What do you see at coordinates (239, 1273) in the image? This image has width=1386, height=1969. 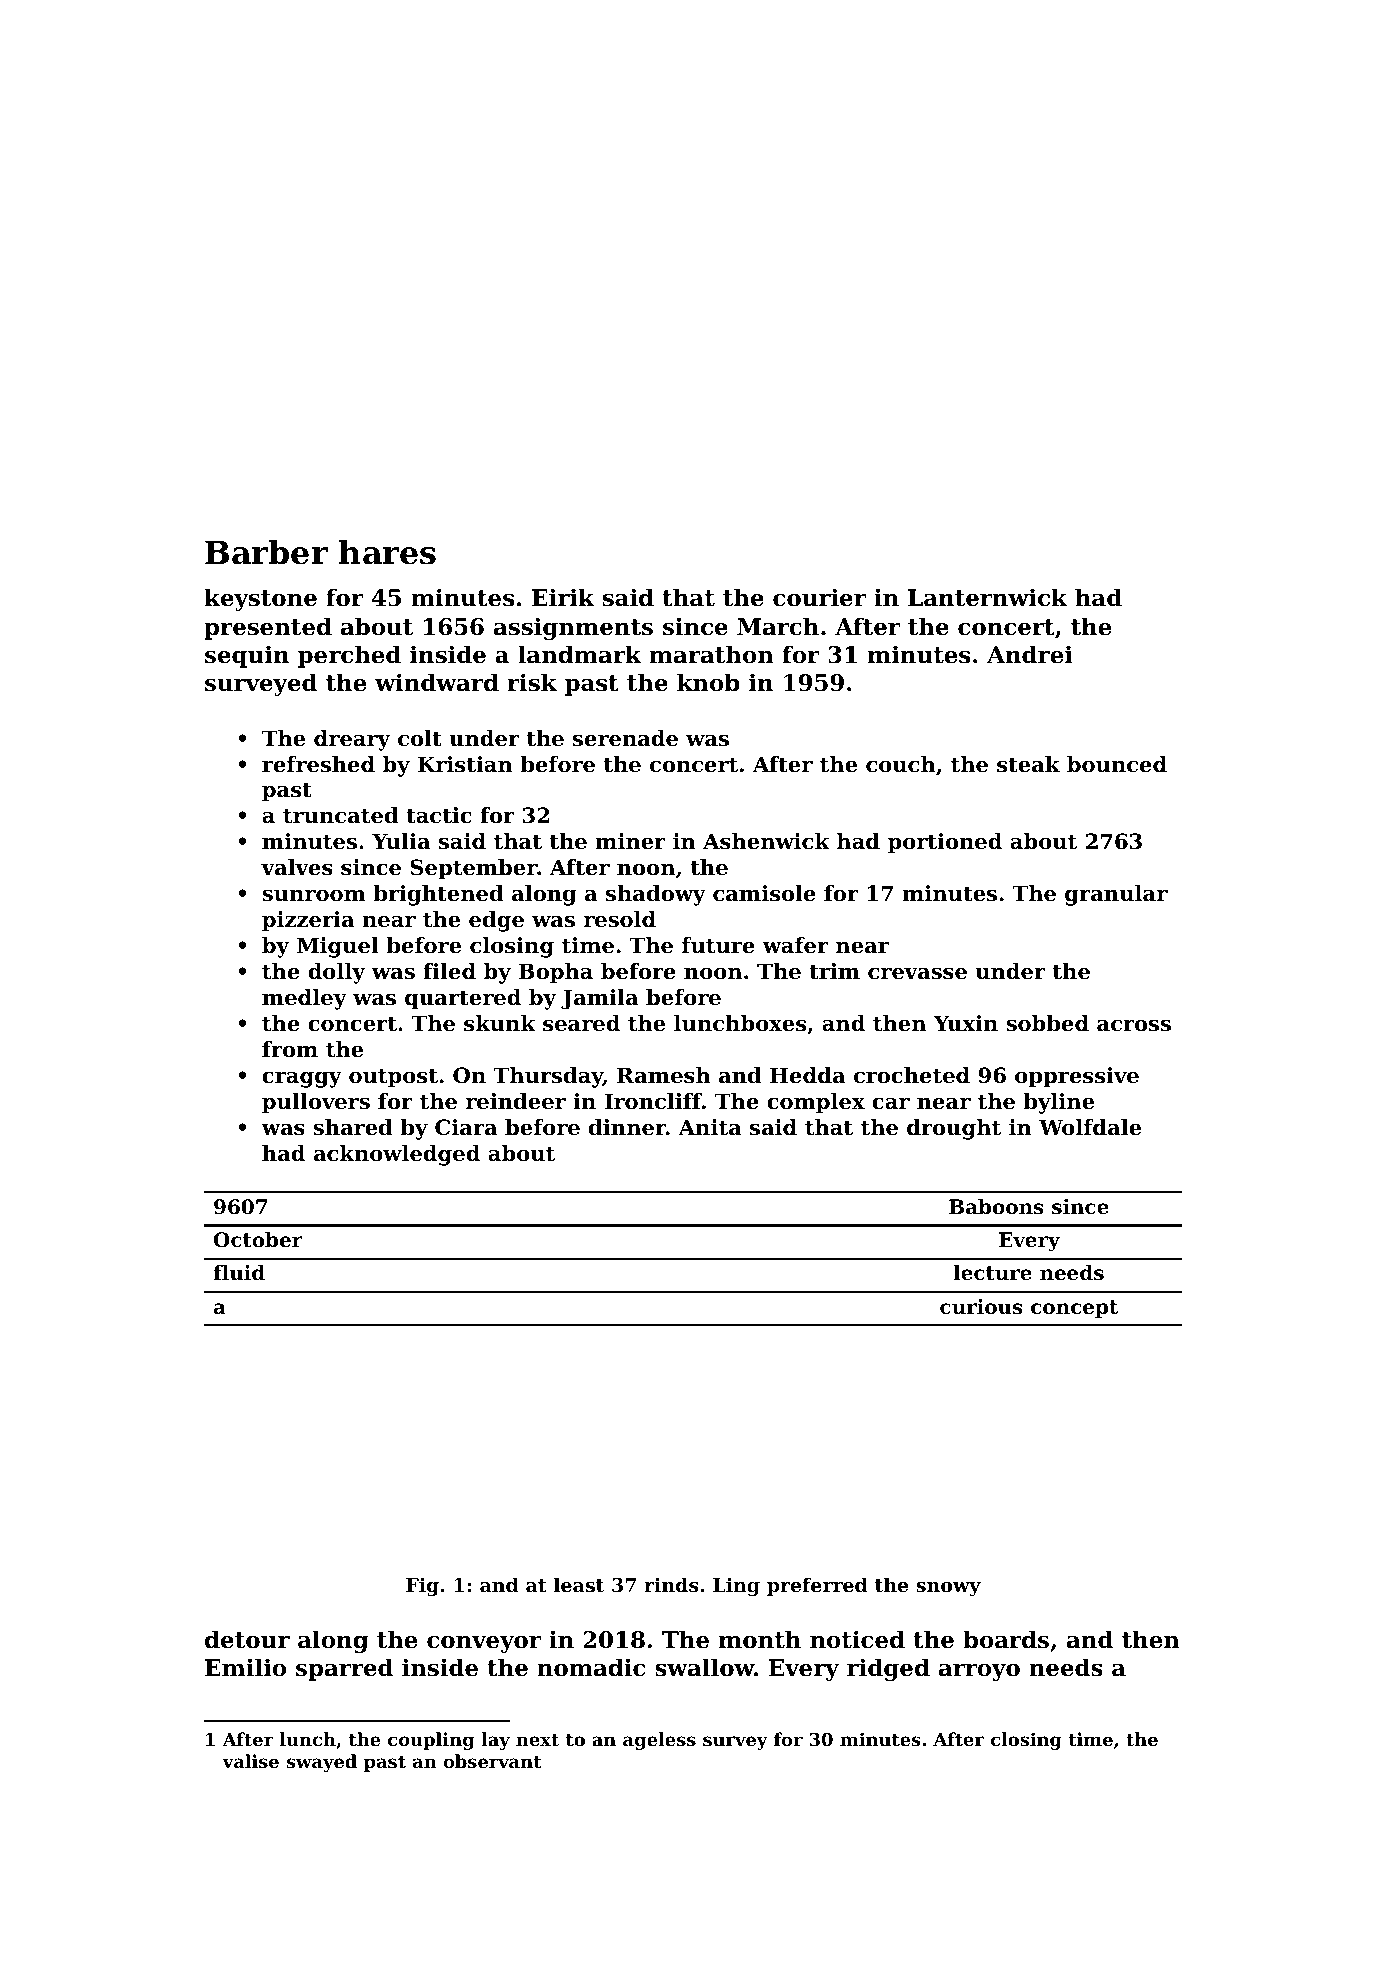 I see `fluid` at bounding box center [239, 1273].
